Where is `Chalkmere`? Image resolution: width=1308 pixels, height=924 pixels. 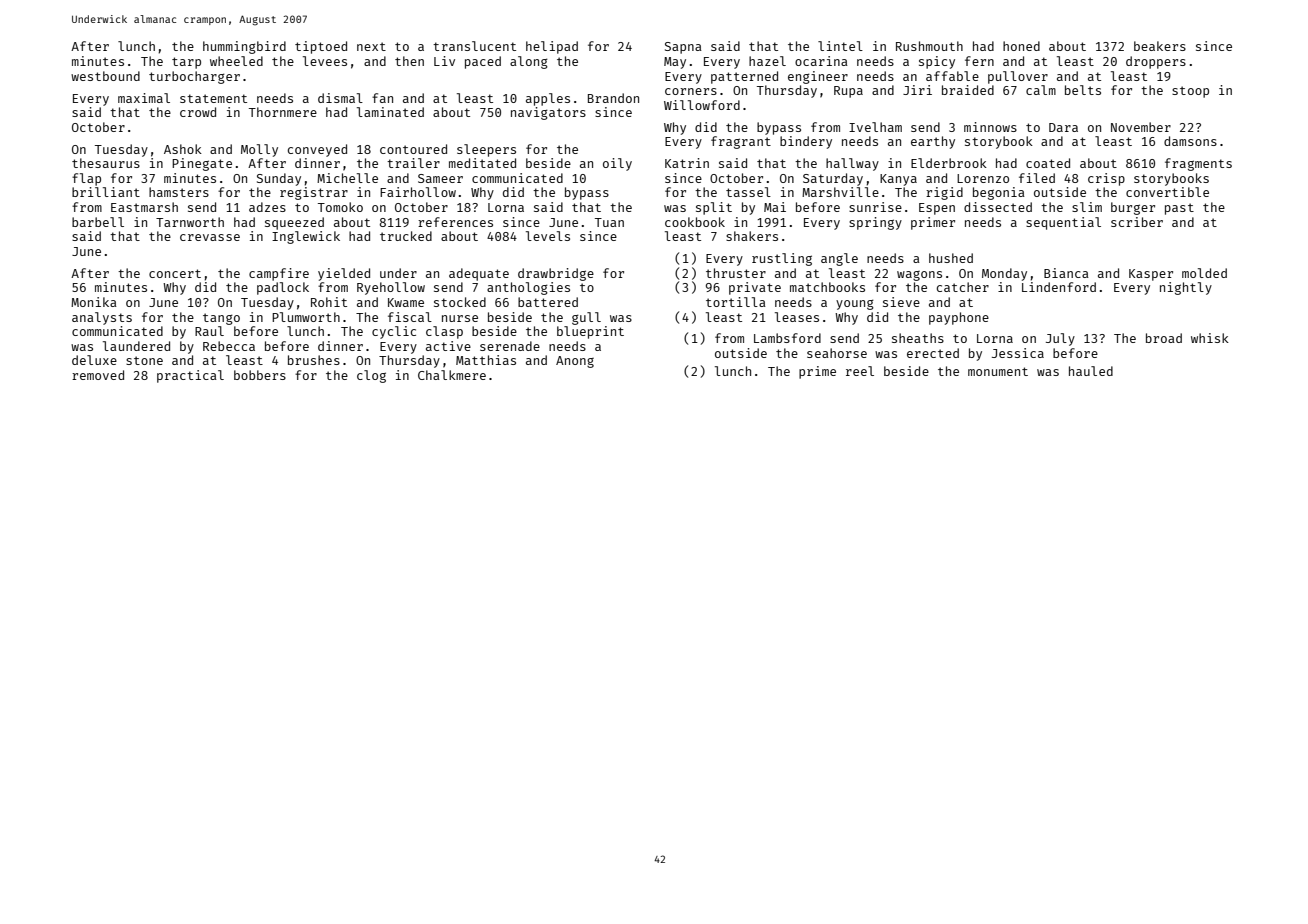
Chalkmere is located at coordinates (452, 375).
